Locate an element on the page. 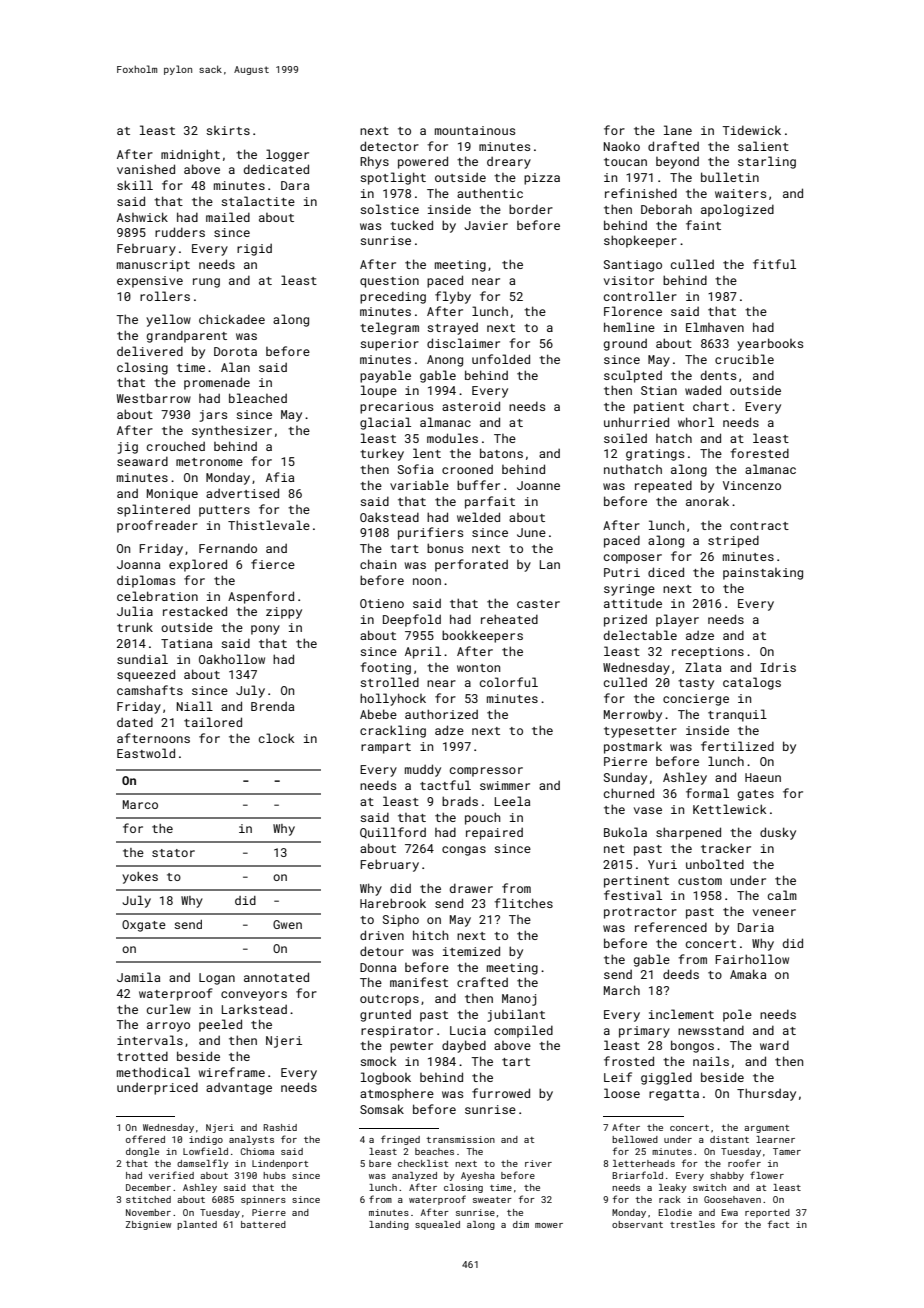 The height and width of the page is (1308, 924). bleached is located at coordinates (258, 398).
